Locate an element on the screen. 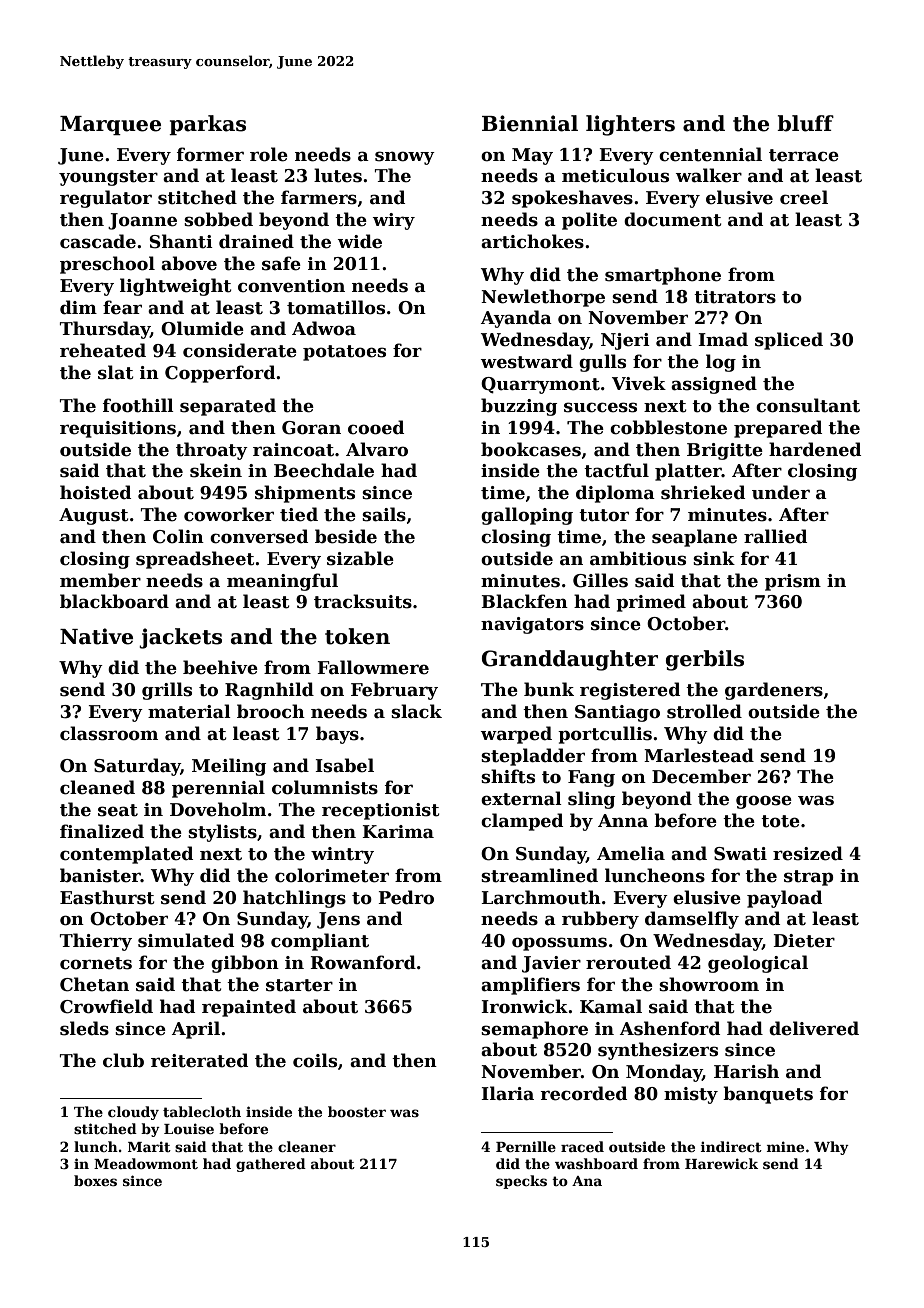 The image size is (924, 1308). reiterated is located at coordinates (199, 1060).
